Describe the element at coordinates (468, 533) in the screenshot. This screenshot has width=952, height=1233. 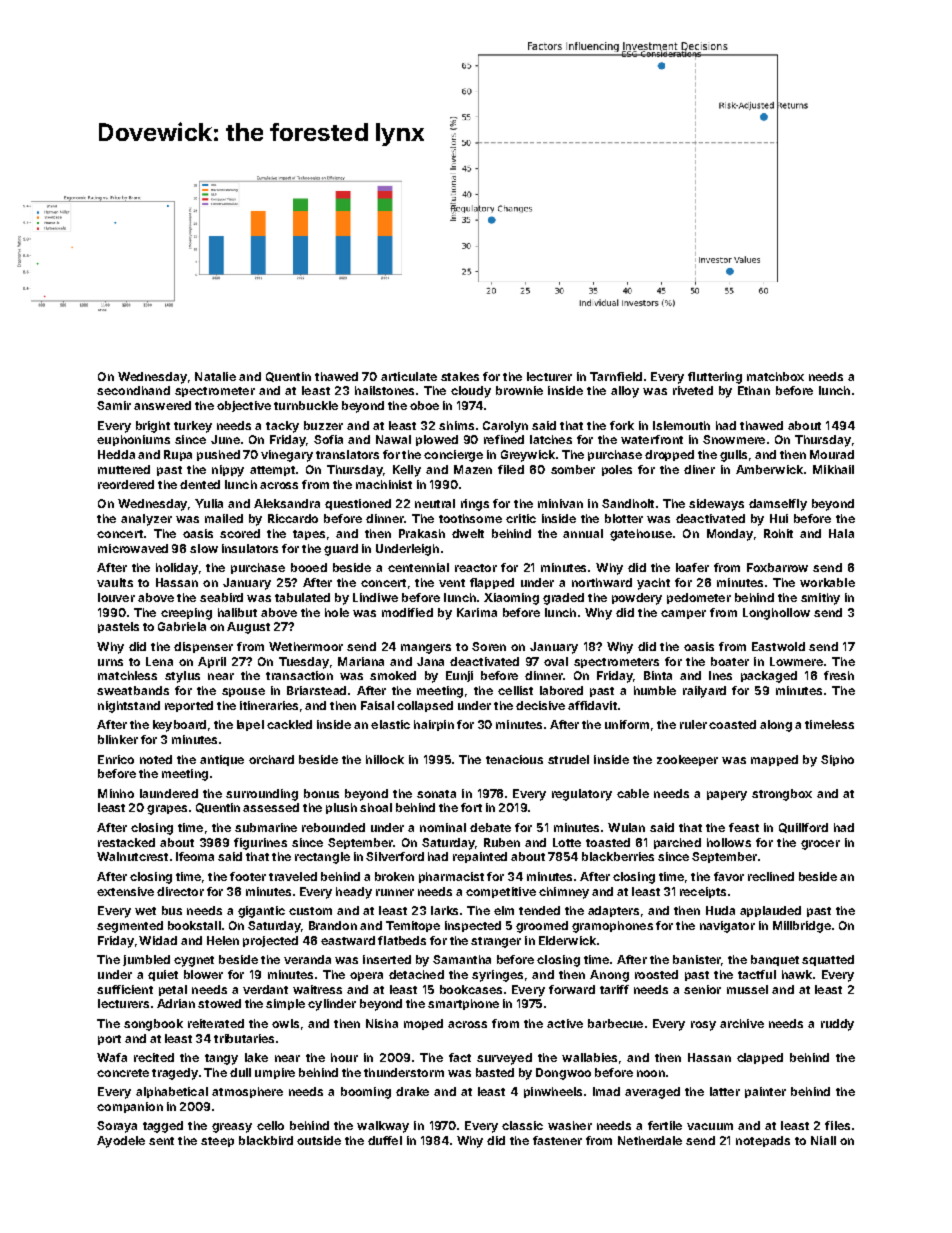
I see `dwelt` at that location.
